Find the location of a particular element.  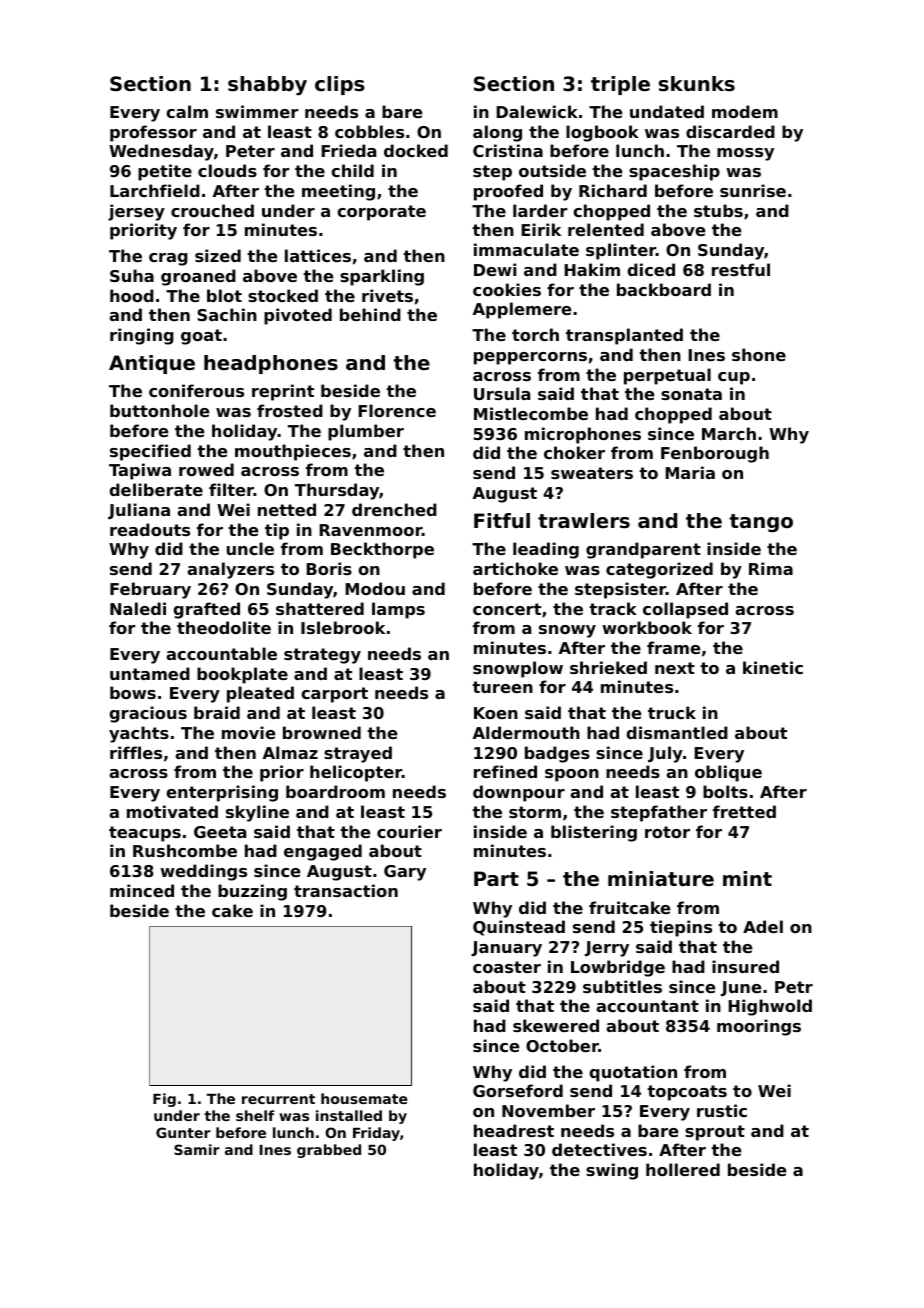

calm is located at coordinates (187, 111).
